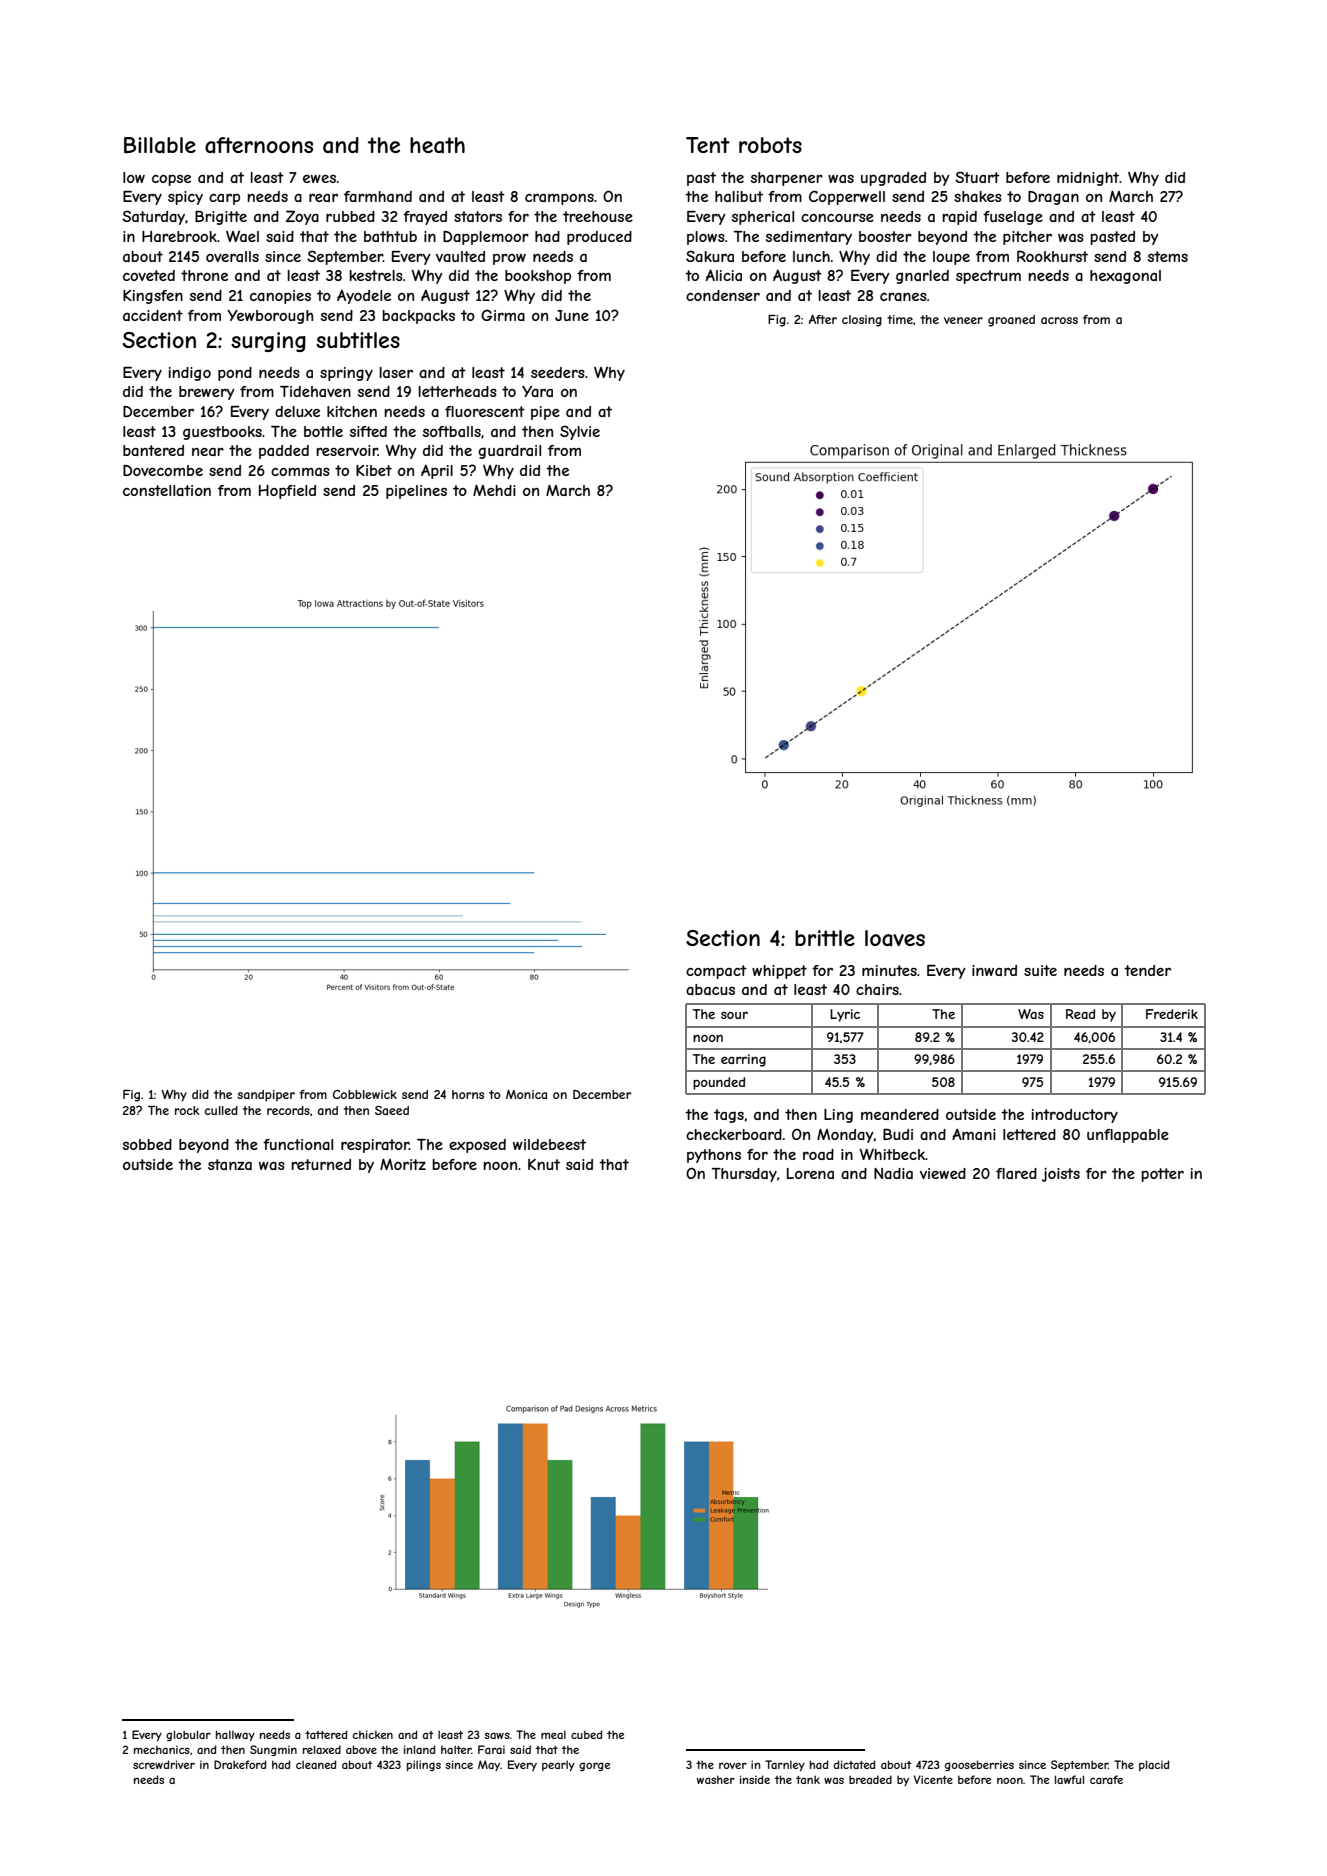 The height and width of the screenshot is (1876, 1327). I want to click on hexagonal, so click(1125, 277).
